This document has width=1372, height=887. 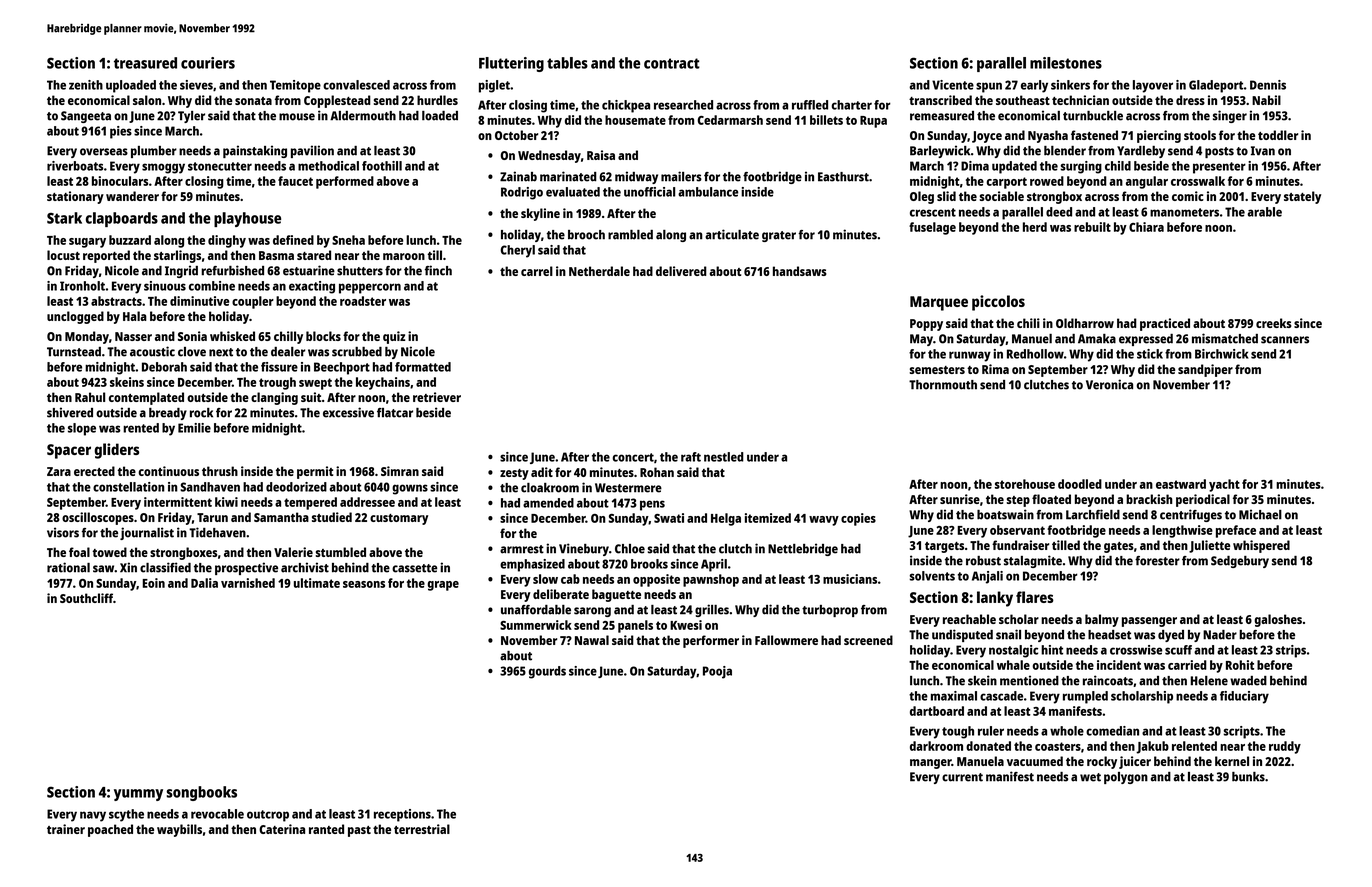 I want to click on past, so click(x=359, y=831).
